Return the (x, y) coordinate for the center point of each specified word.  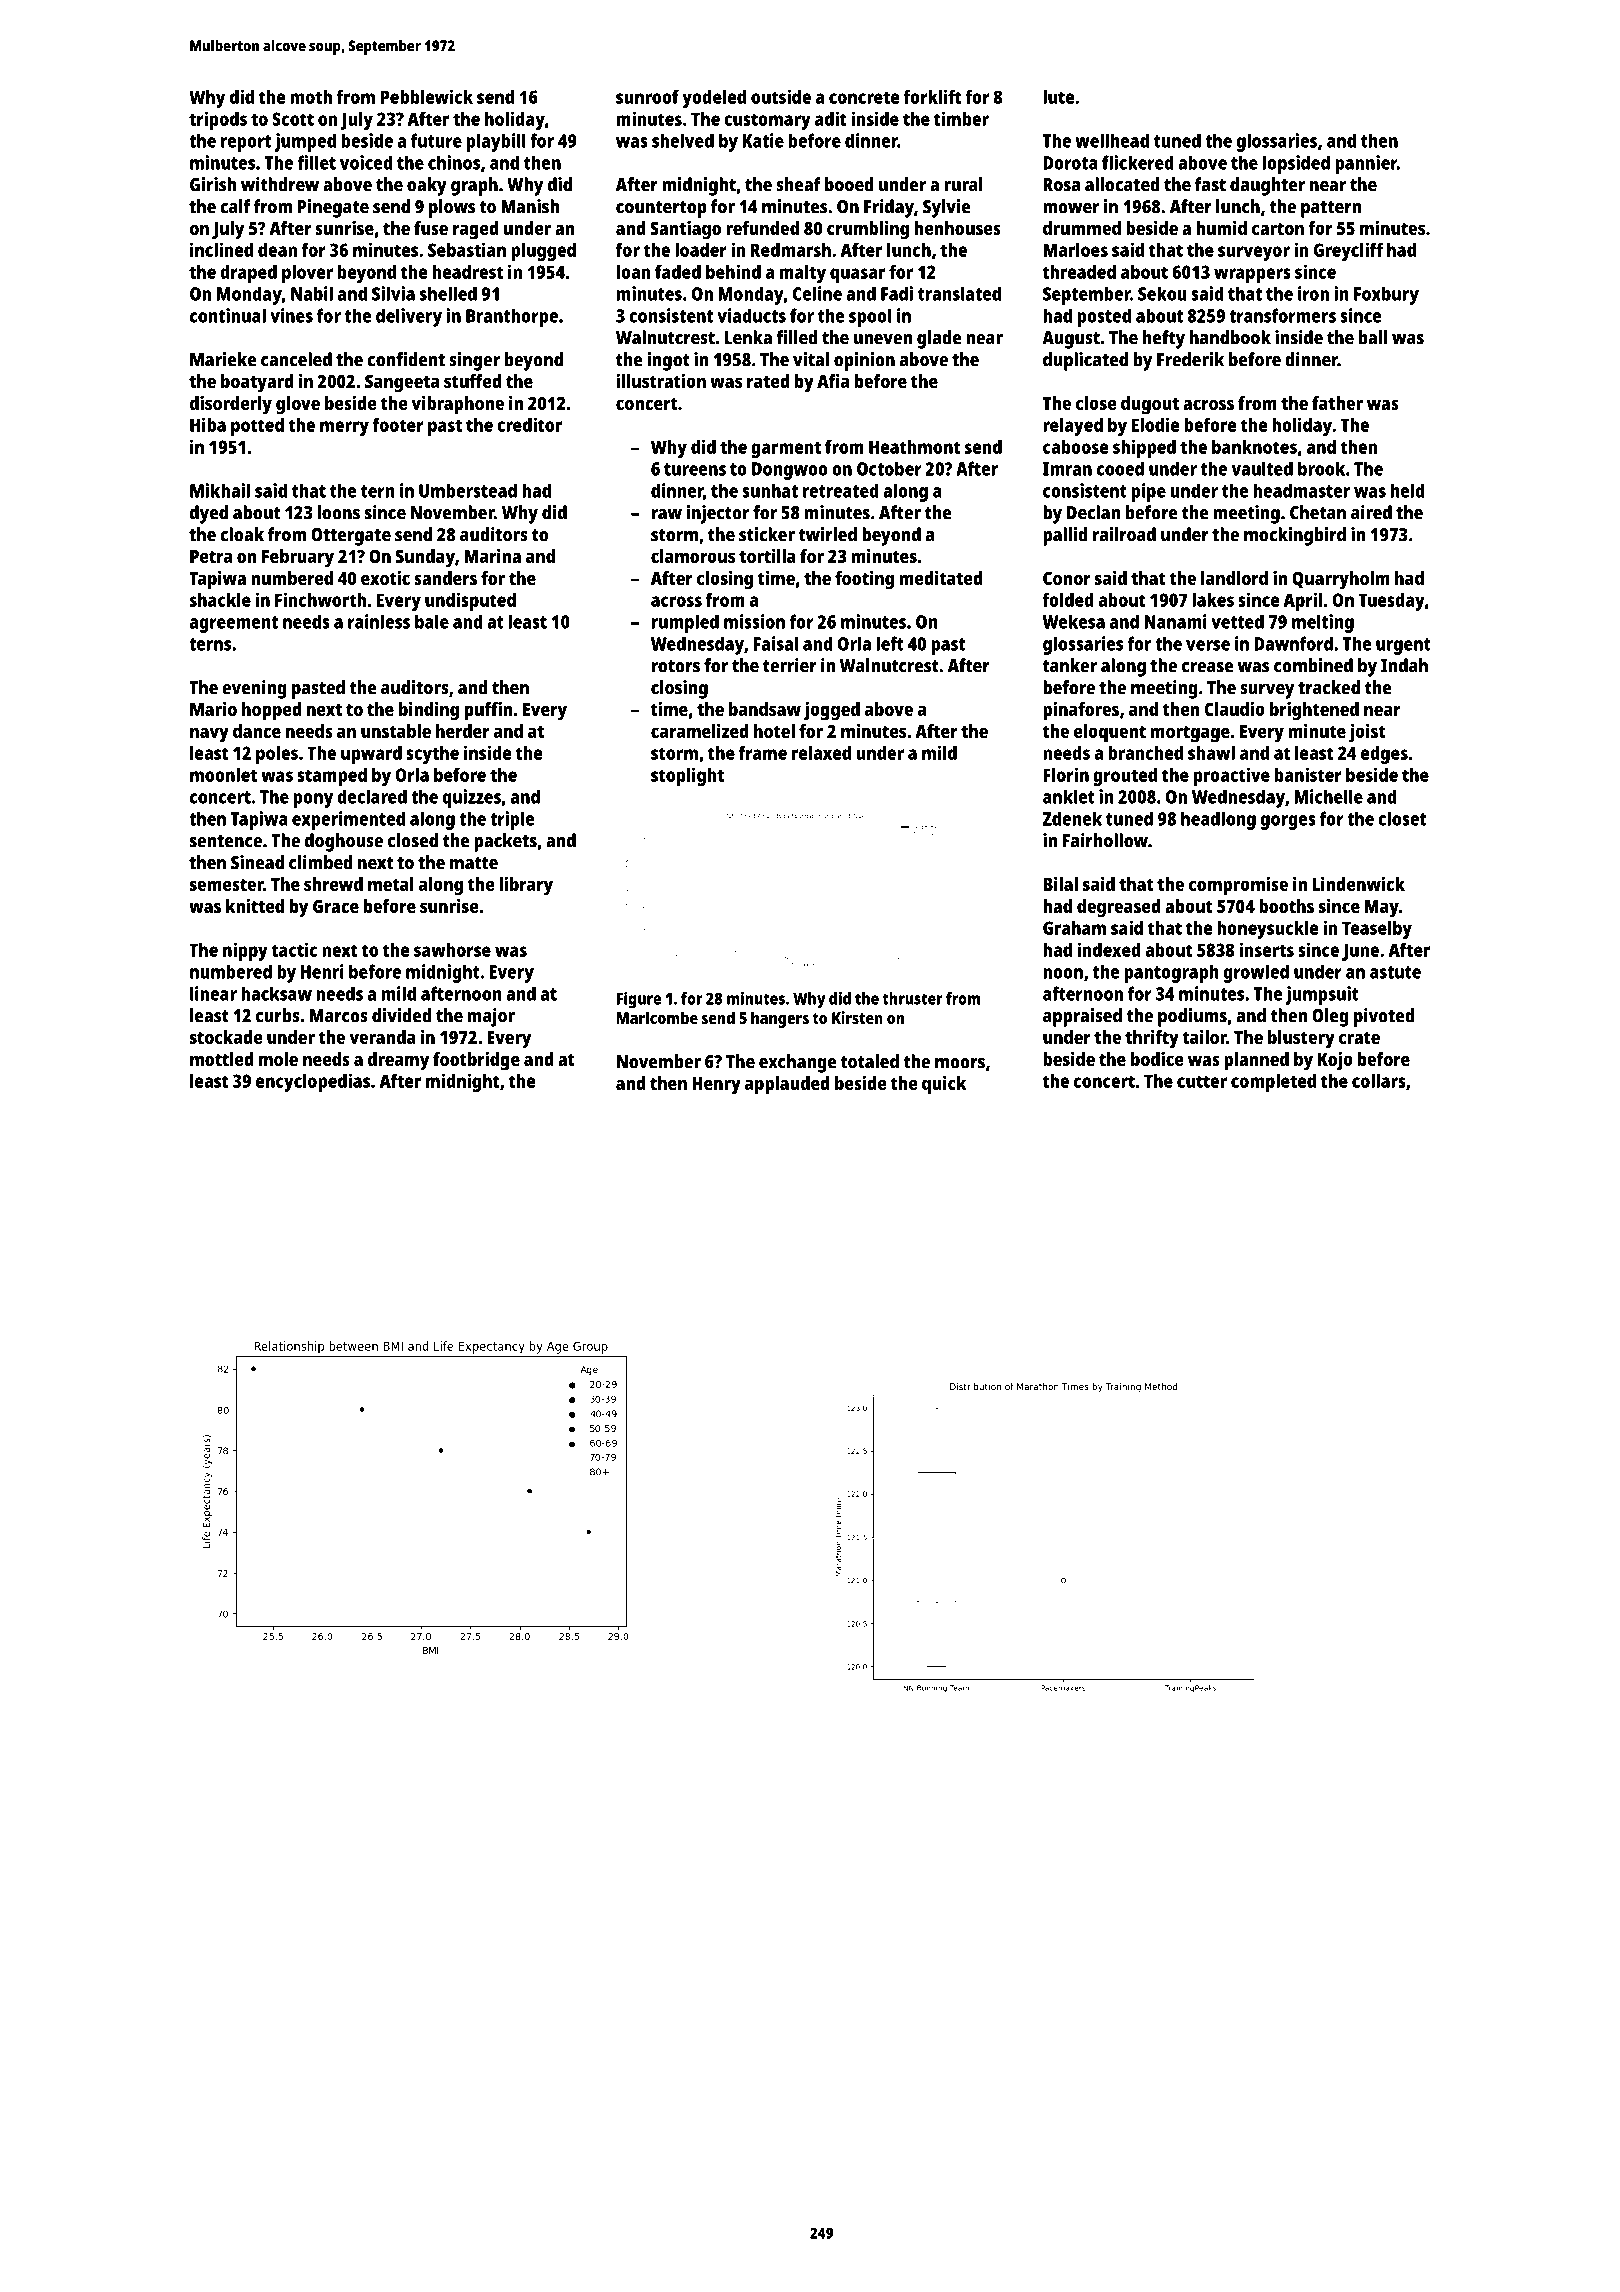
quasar (857, 275)
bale (432, 621)
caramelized (700, 731)
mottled (222, 1059)
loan (634, 272)
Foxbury (1386, 296)
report (246, 143)
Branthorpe (512, 317)
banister (1308, 774)
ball (1373, 337)
